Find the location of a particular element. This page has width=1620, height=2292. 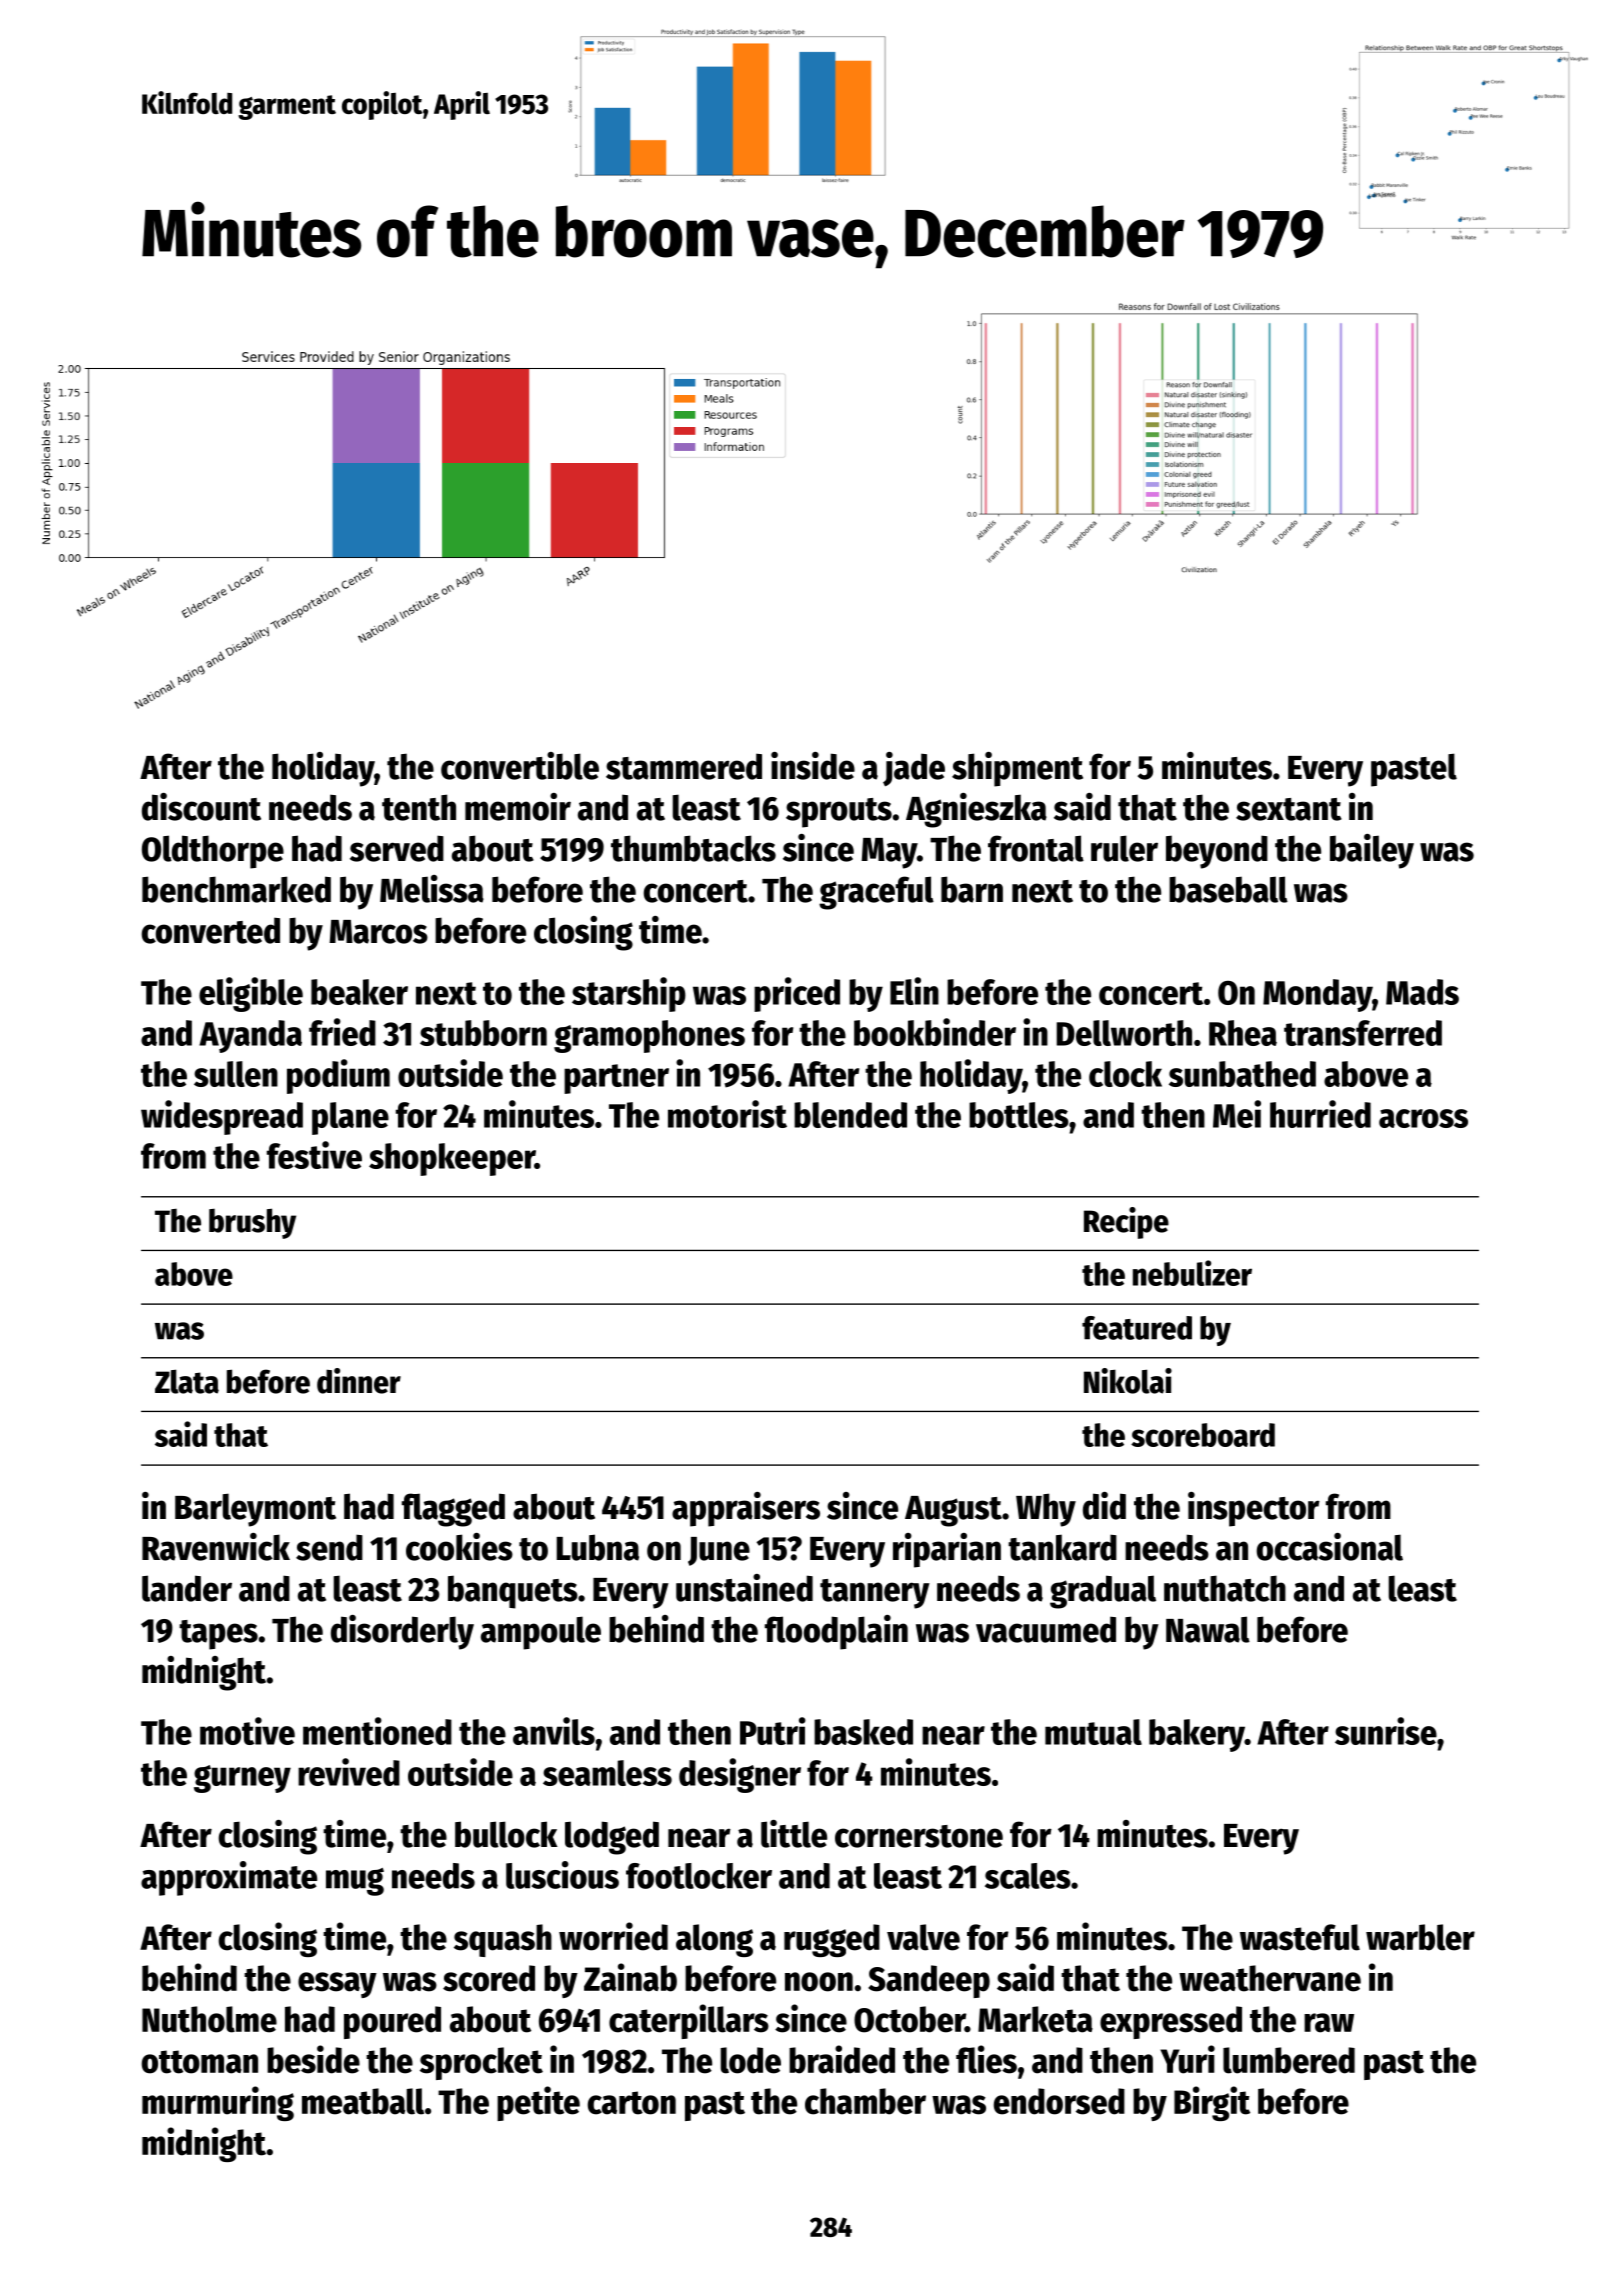

worried is located at coordinates (613, 1936).
